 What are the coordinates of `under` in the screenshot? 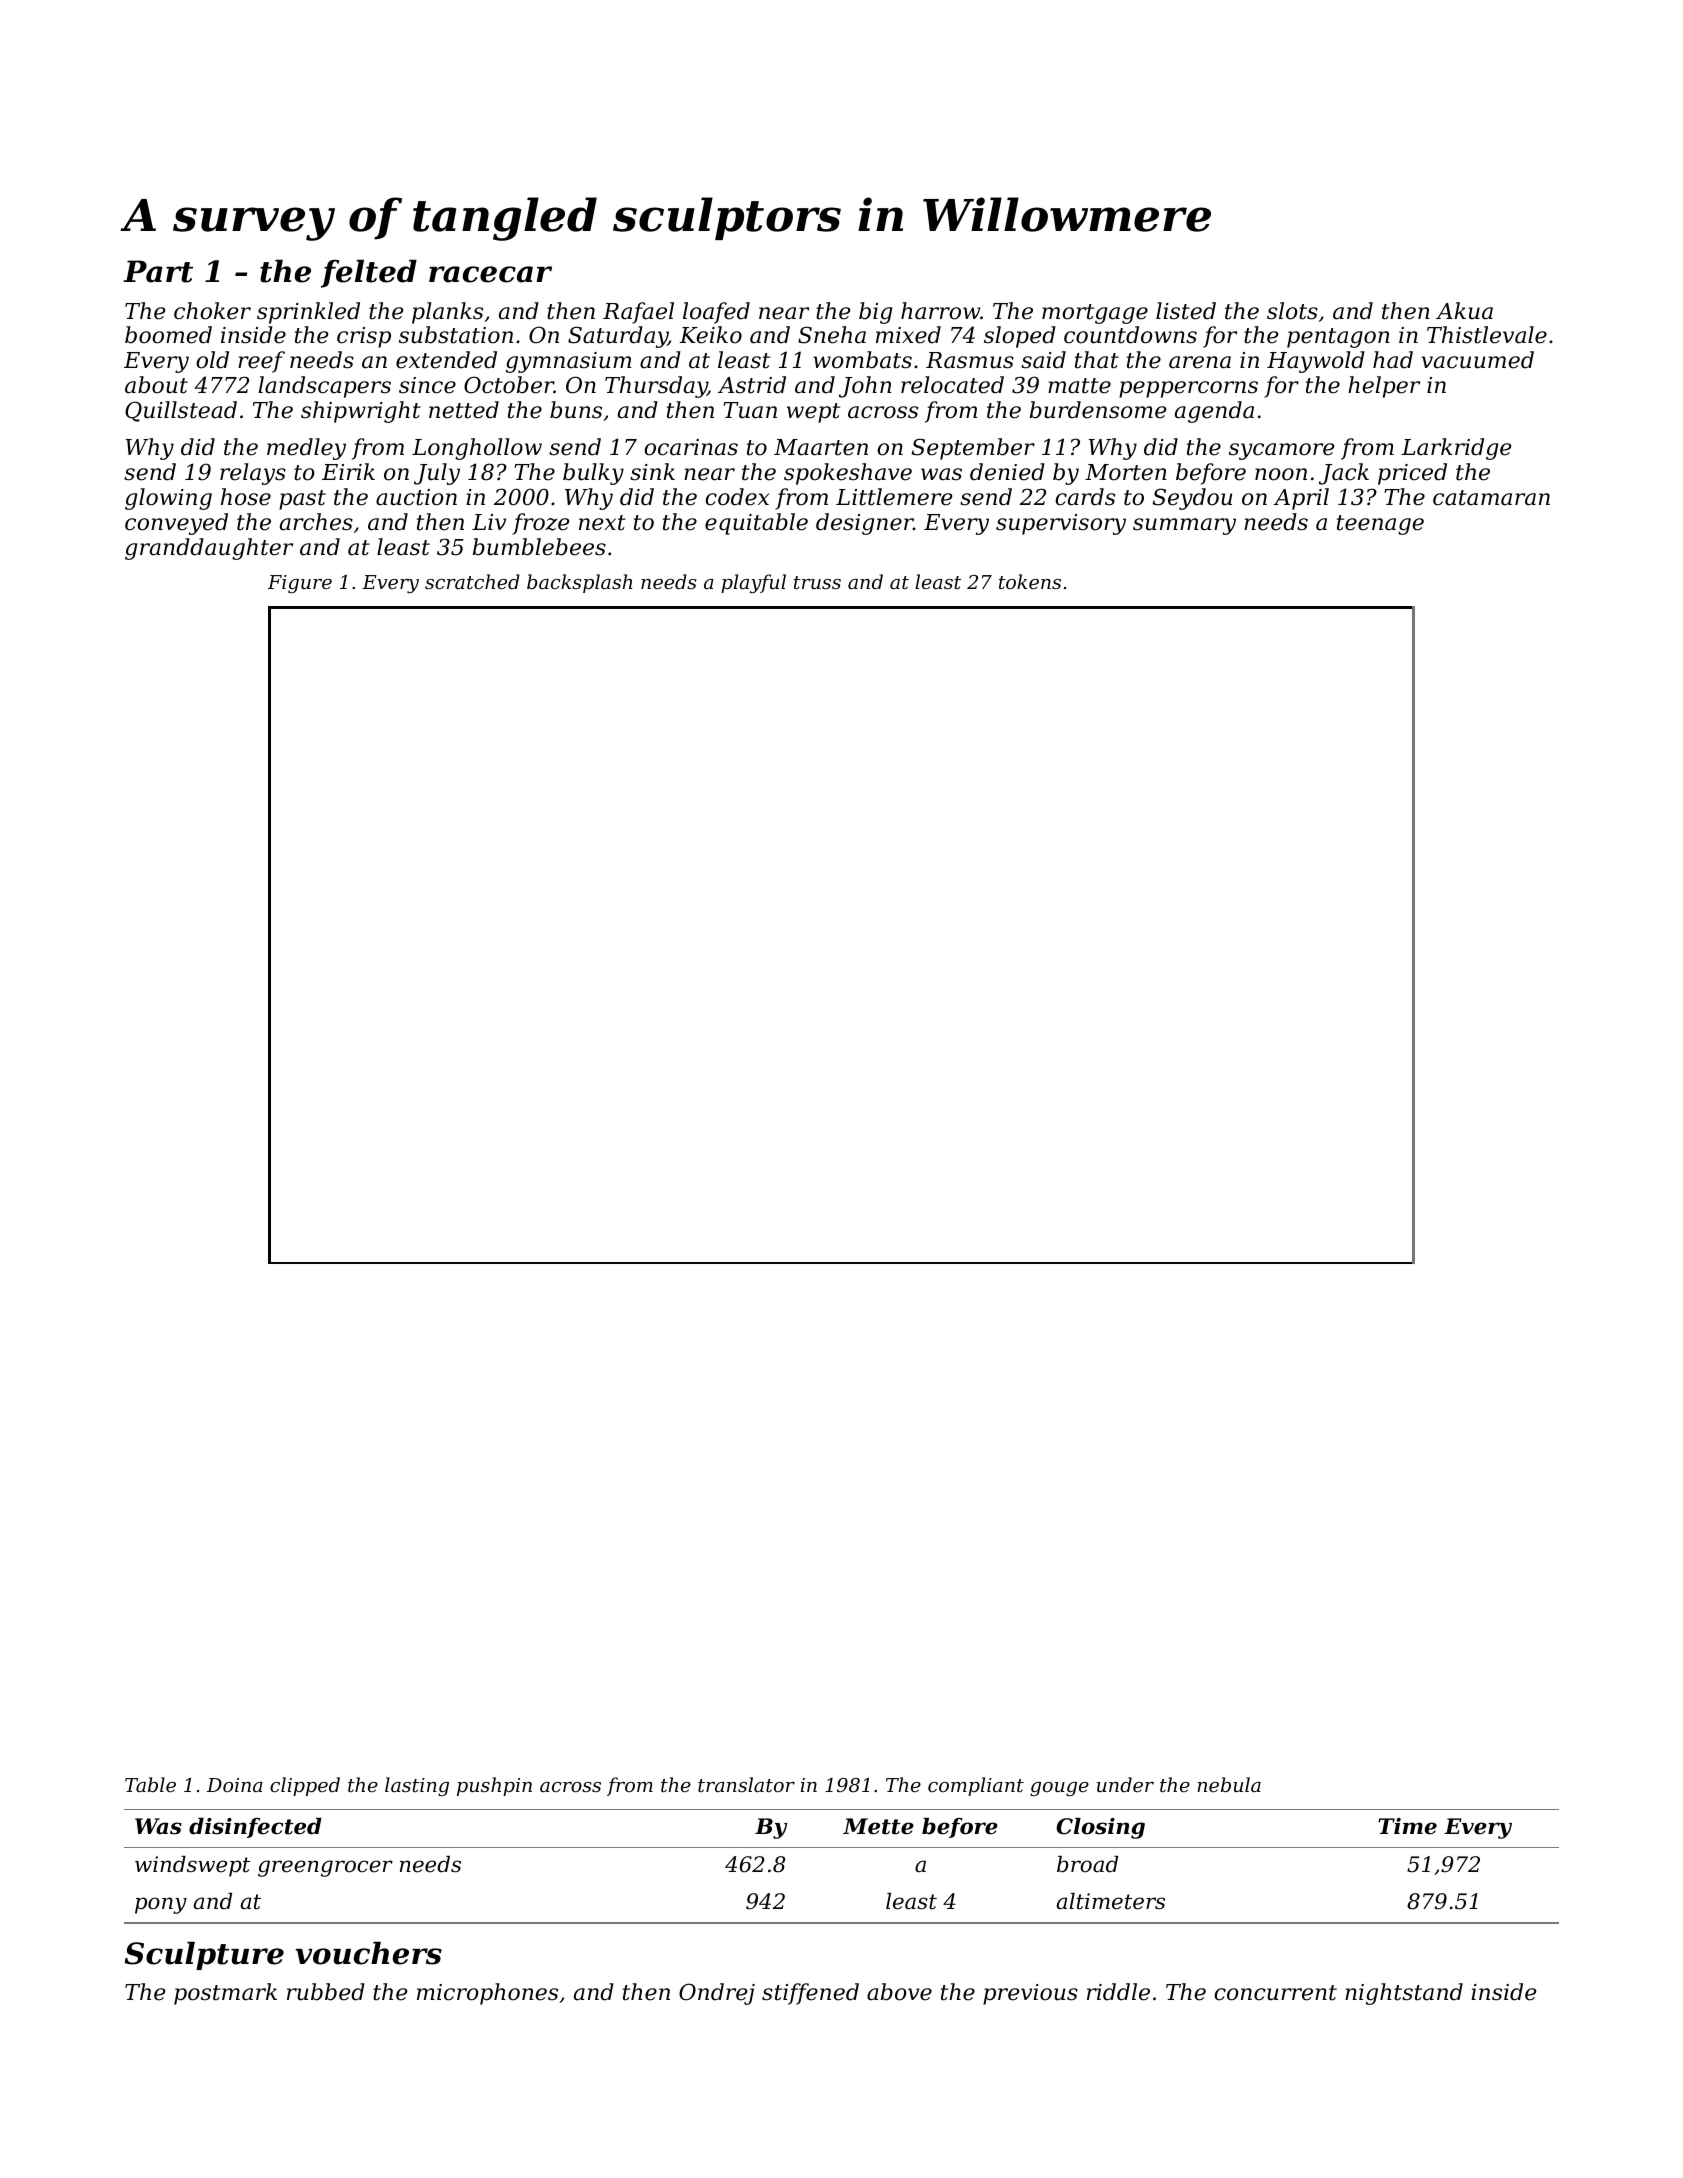 It's located at (1125, 1784).
